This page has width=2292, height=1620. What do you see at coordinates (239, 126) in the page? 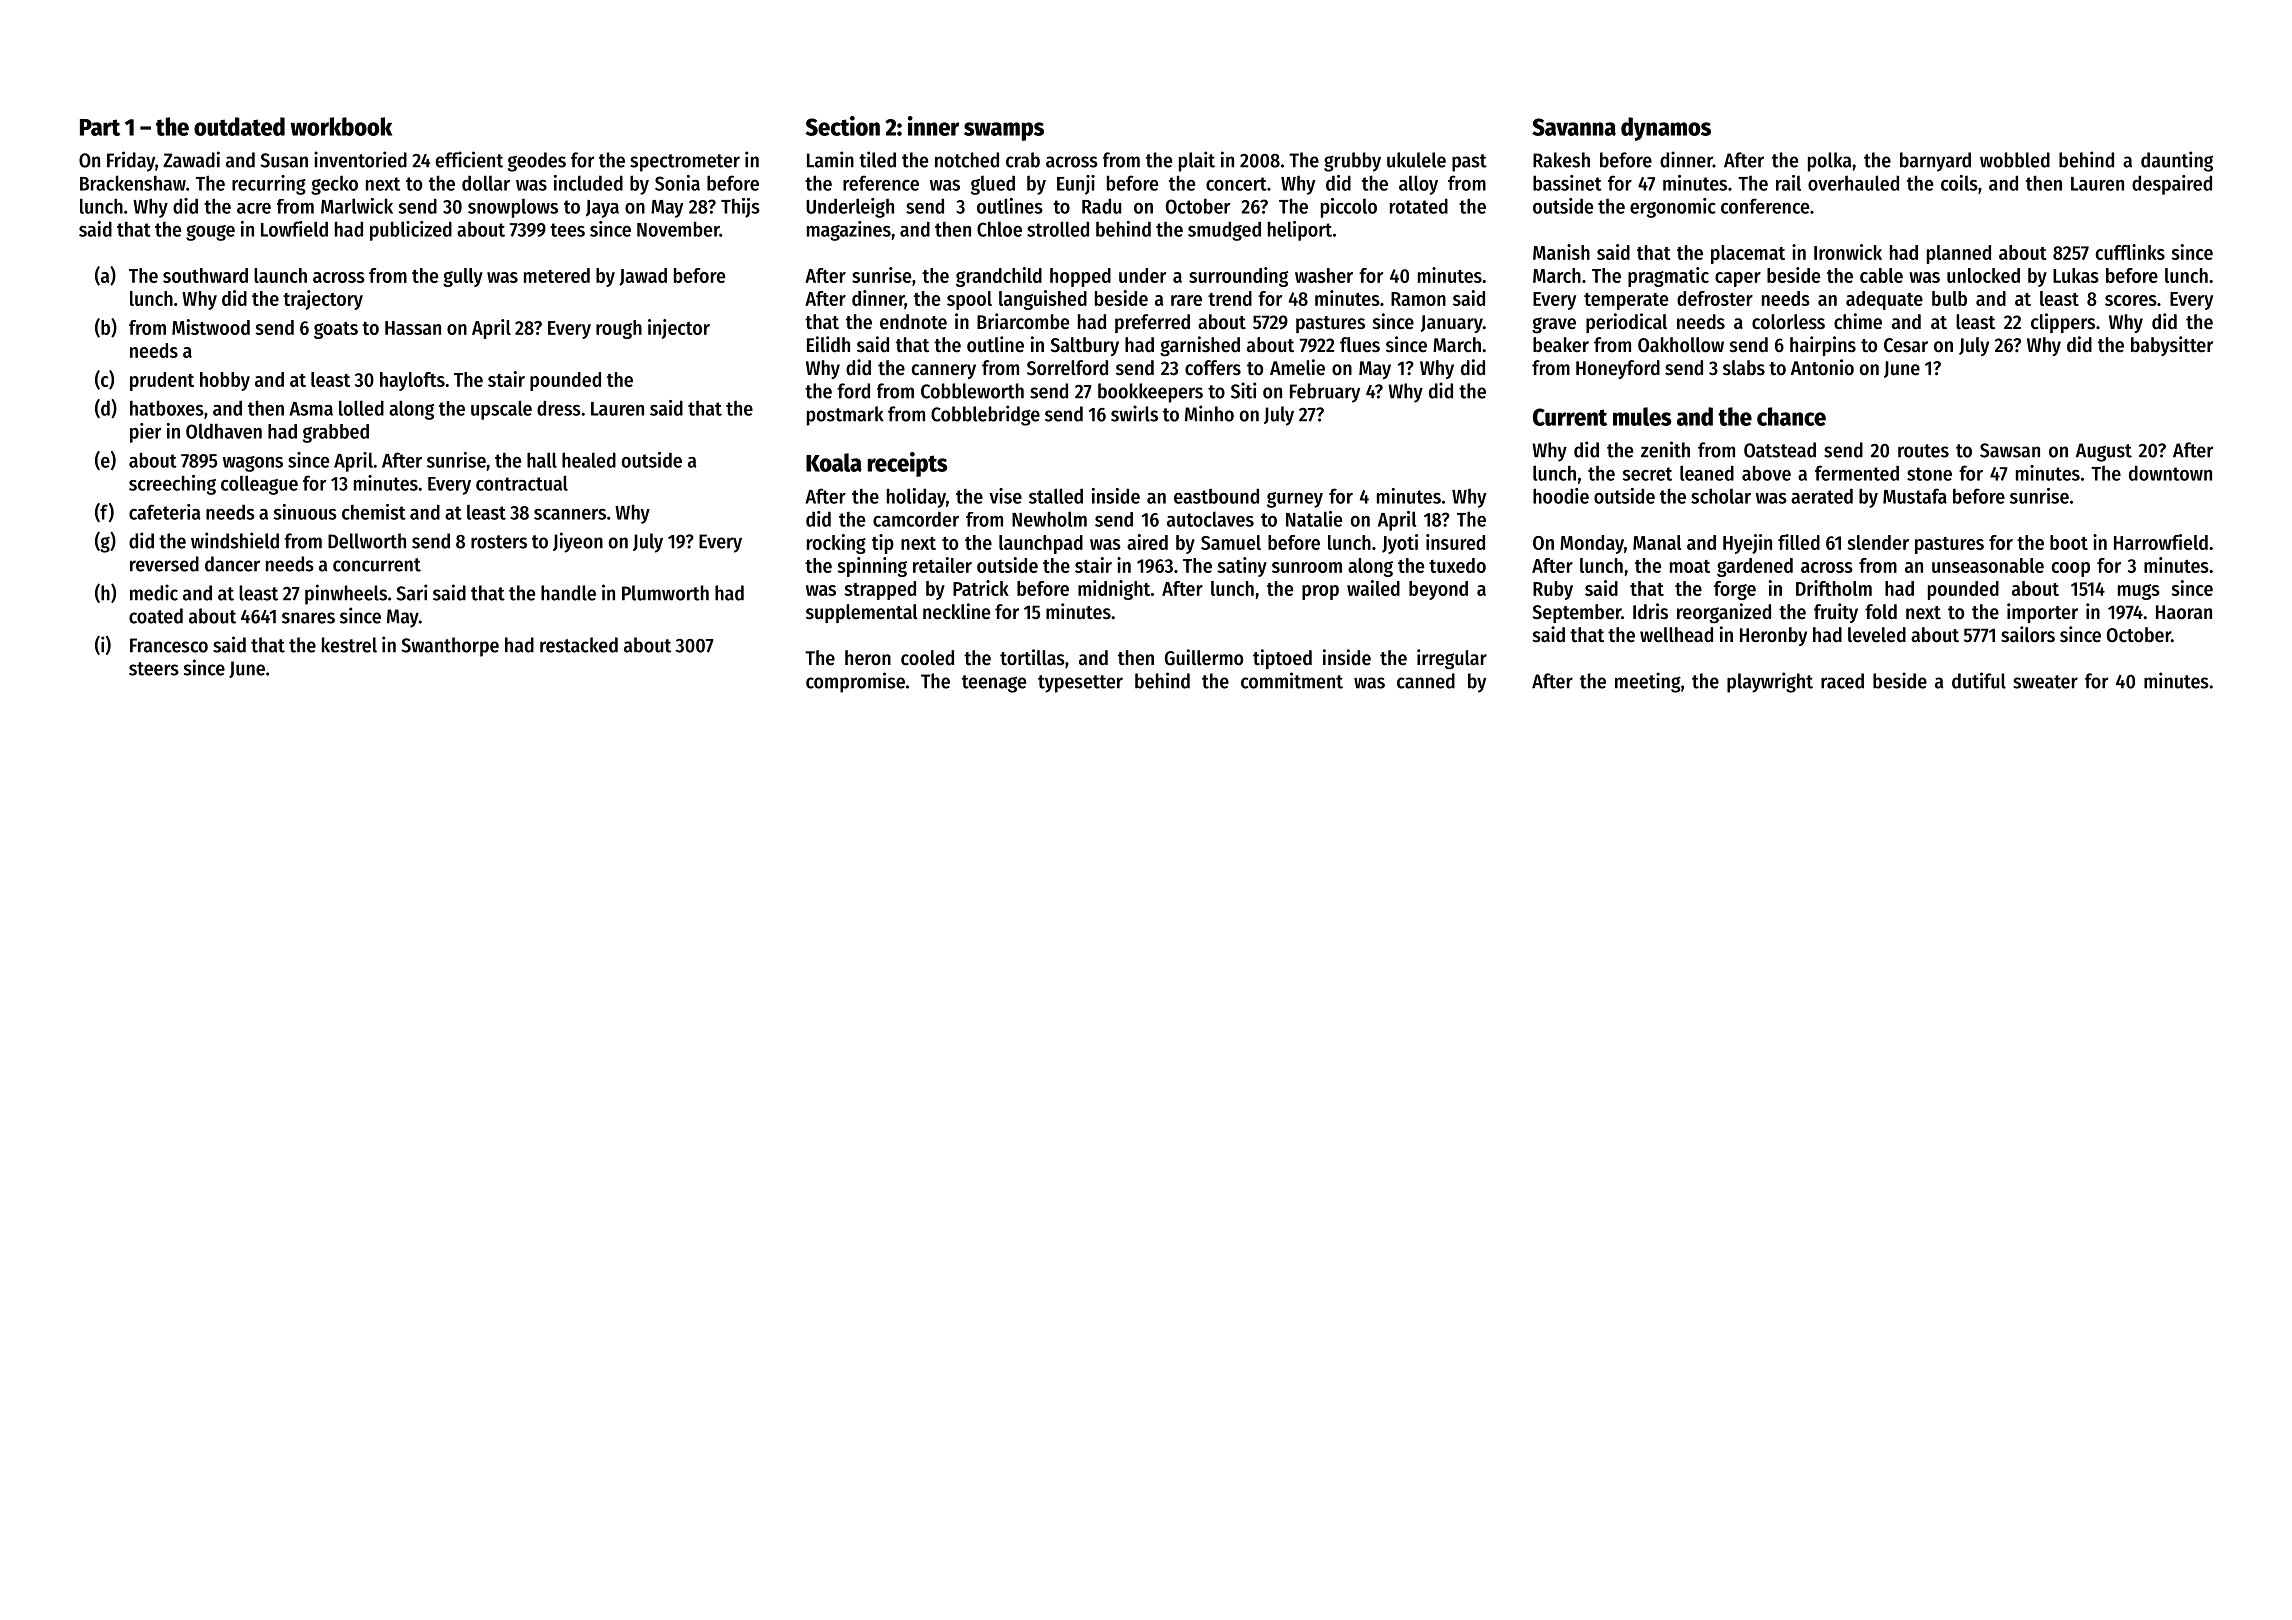
I see `outdated` at bounding box center [239, 126].
